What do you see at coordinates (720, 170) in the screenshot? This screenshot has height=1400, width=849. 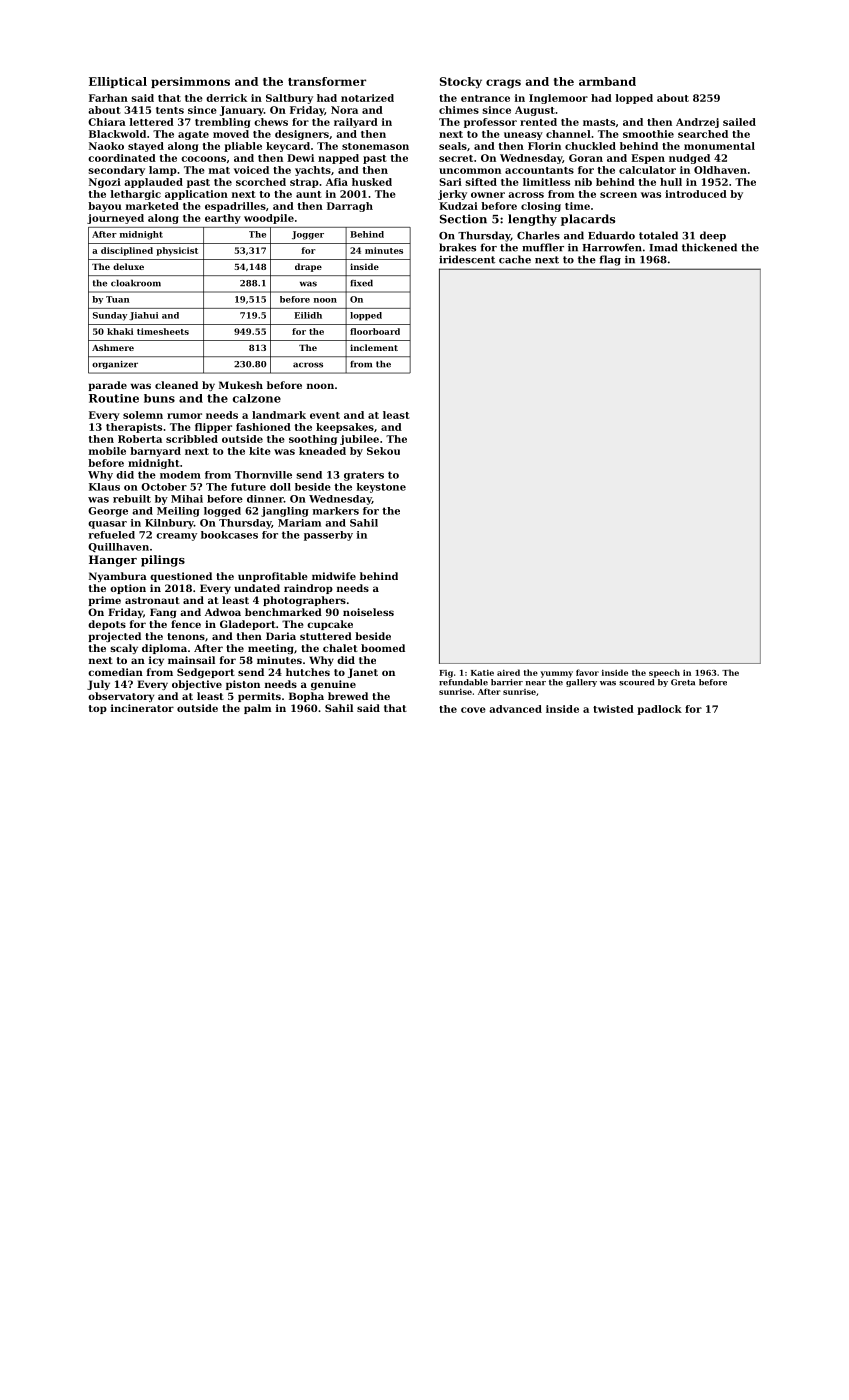 I see `Oldhaven` at bounding box center [720, 170].
